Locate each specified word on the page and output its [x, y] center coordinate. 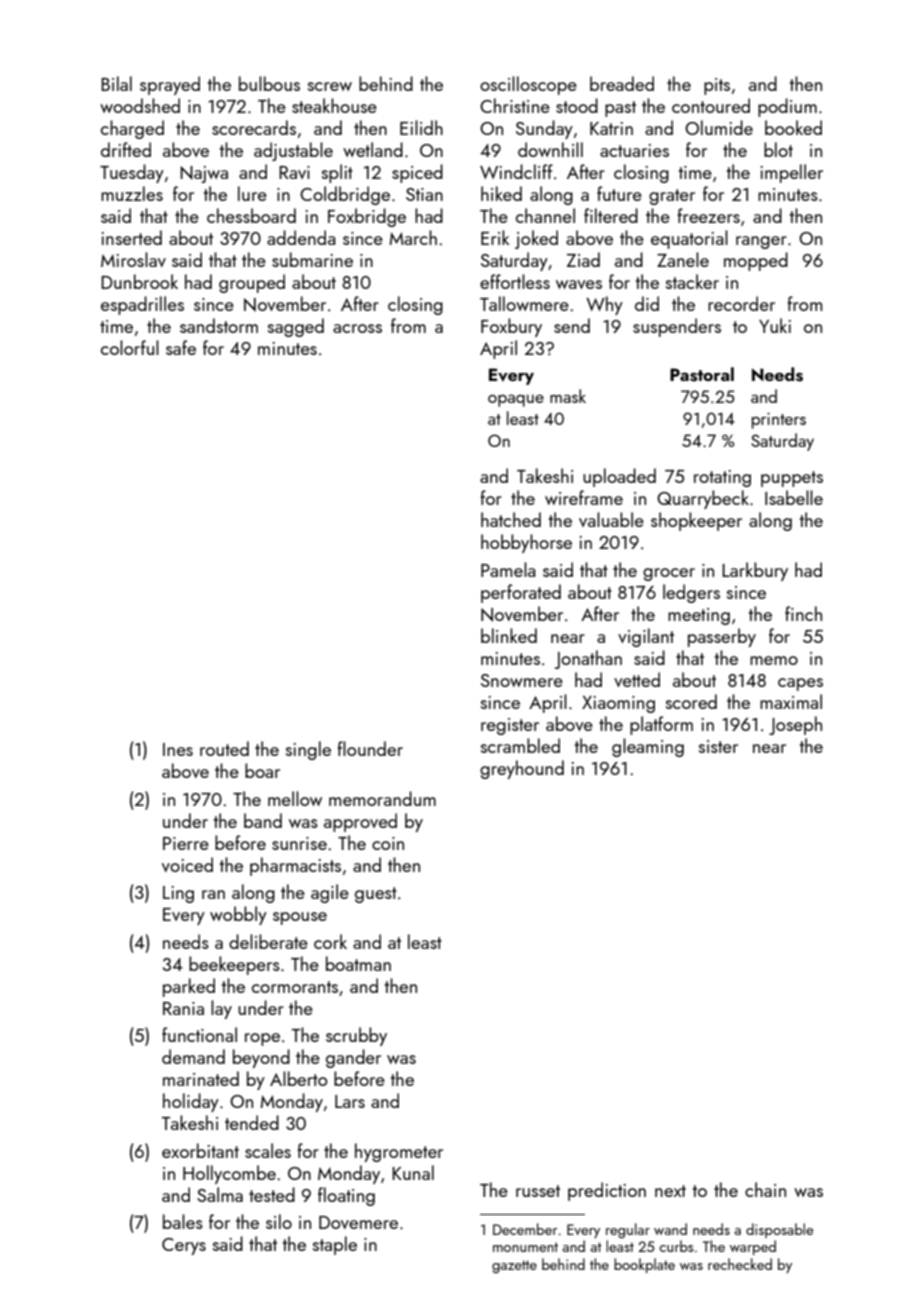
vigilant [646, 637]
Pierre [186, 843]
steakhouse [334, 105]
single [308, 750]
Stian [424, 194]
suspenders [677, 327]
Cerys [184, 1246]
